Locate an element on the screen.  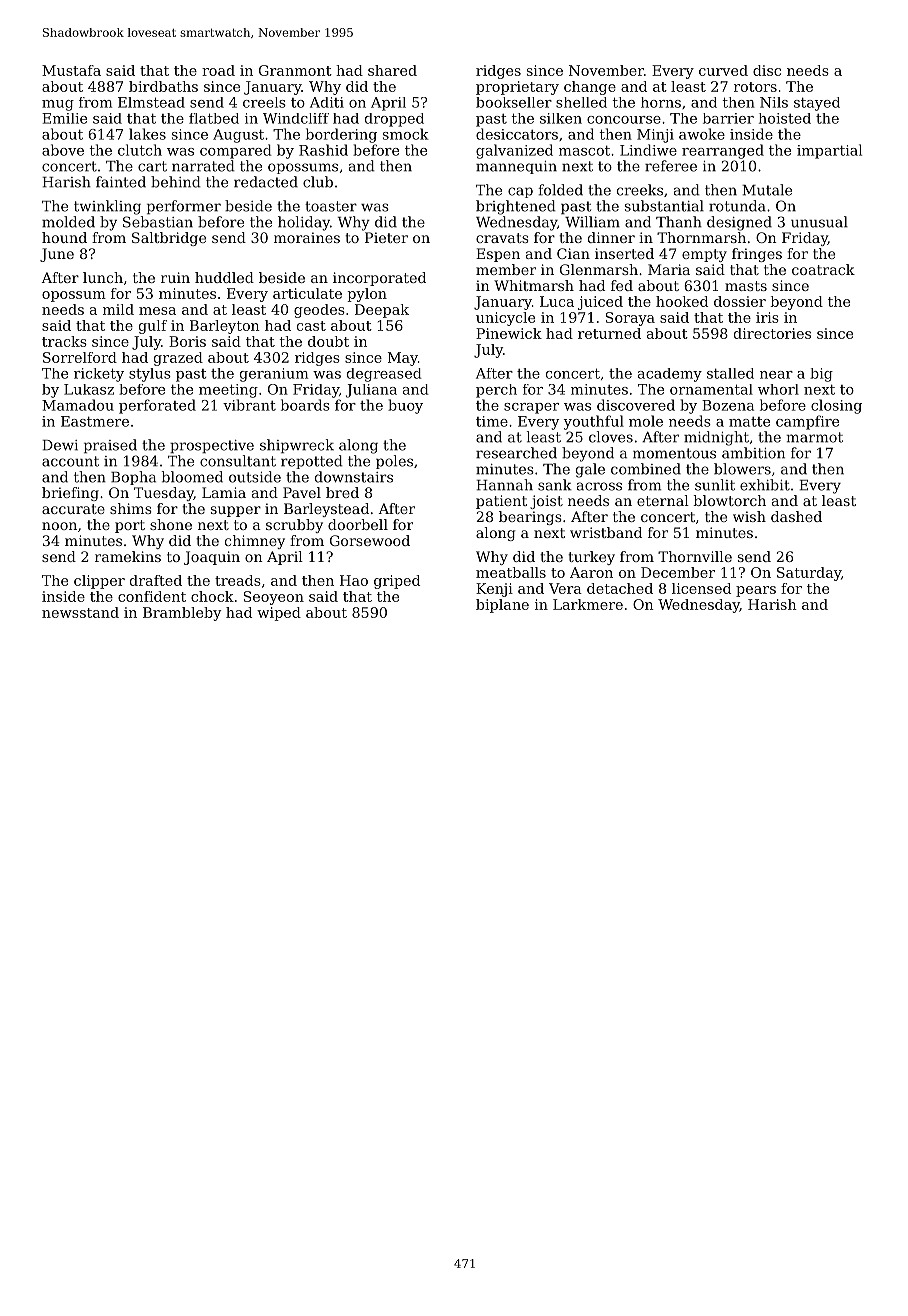
Brambleby is located at coordinates (182, 614).
